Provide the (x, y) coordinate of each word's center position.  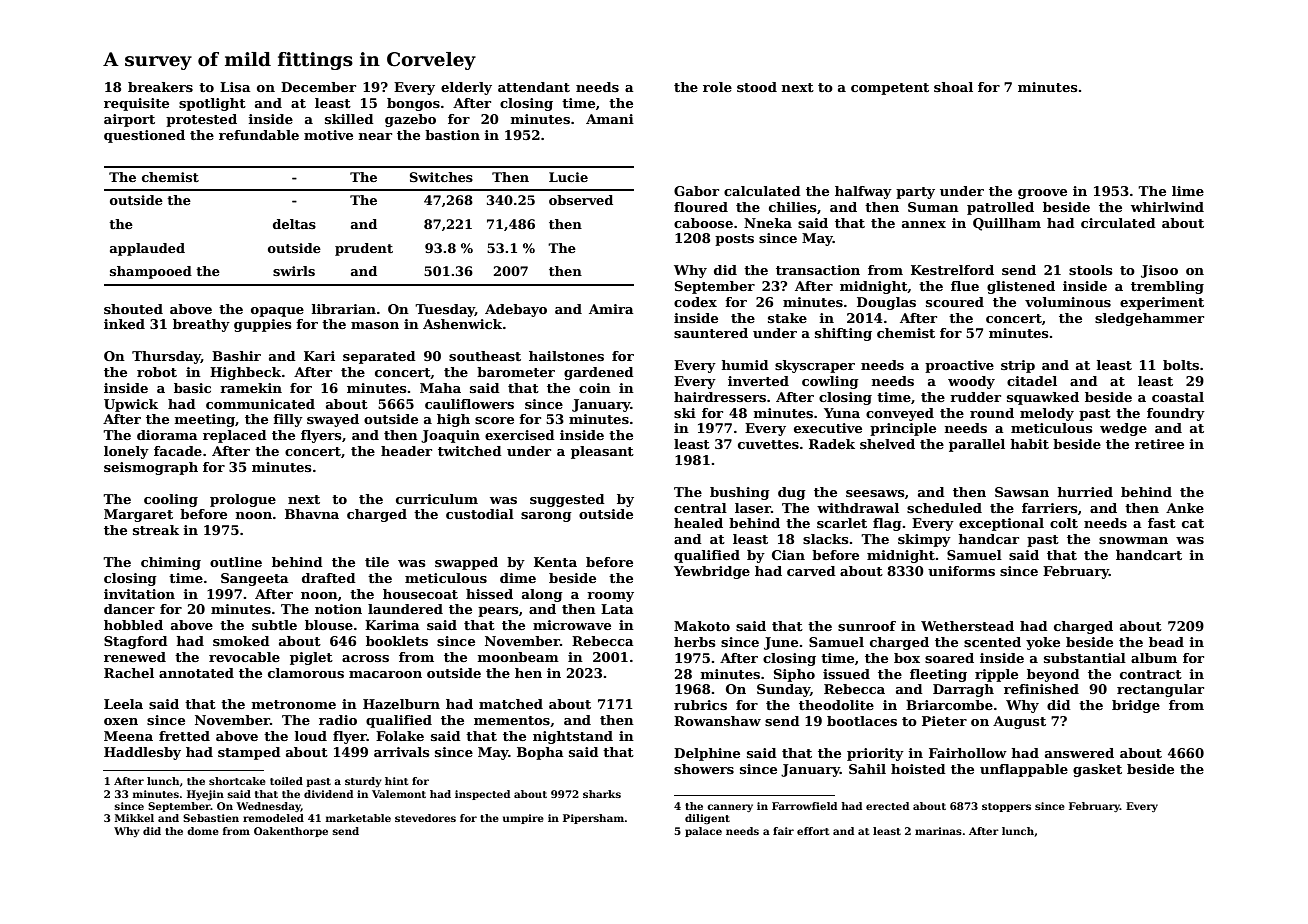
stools (1091, 270)
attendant (534, 87)
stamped (249, 753)
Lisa (235, 87)
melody (1047, 414)
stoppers (1006, 807)
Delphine (707, 754)
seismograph (151, 468)
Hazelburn (401, 704)
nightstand (573, 737)
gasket (1097, 770)
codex (695, 302)
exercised (520, 435)
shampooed (151, 272)
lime (1188, 191)
